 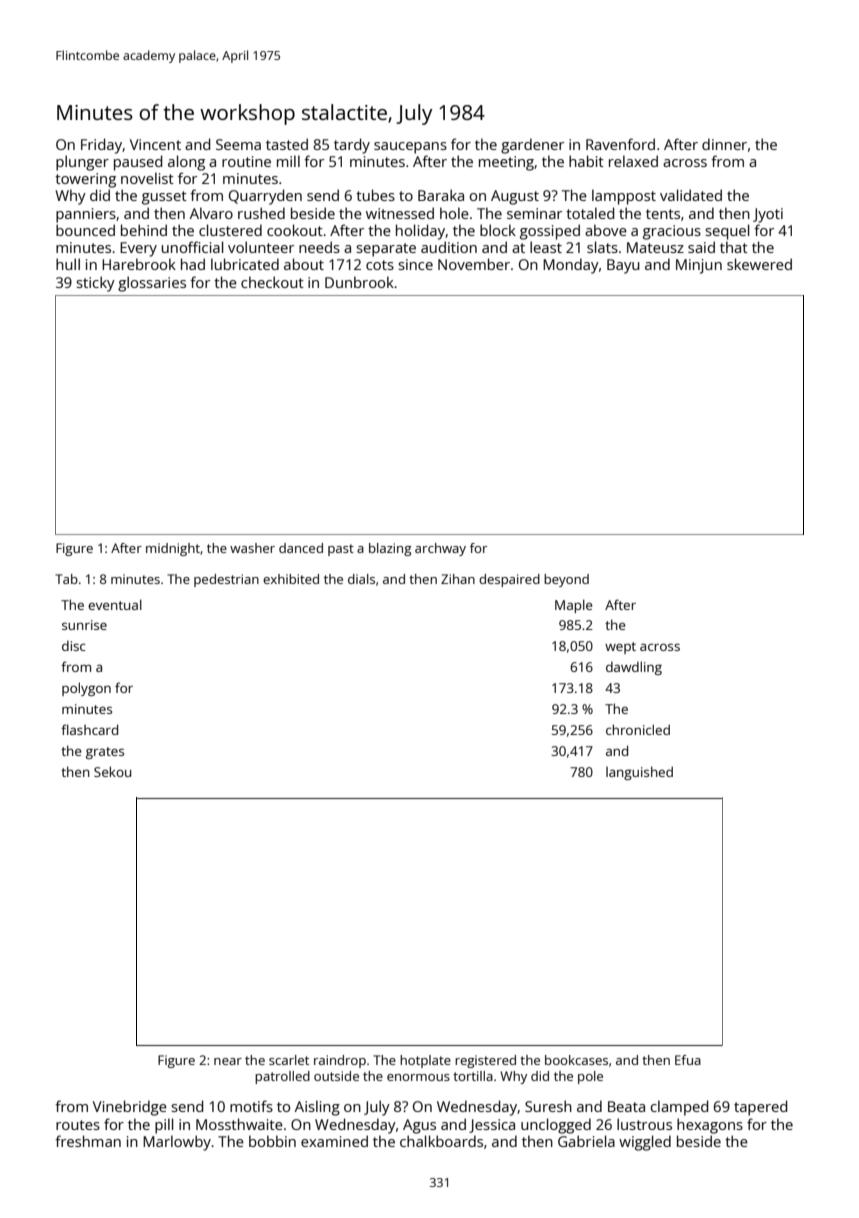 I want to click on tubes, so click(x=375, y=195).
